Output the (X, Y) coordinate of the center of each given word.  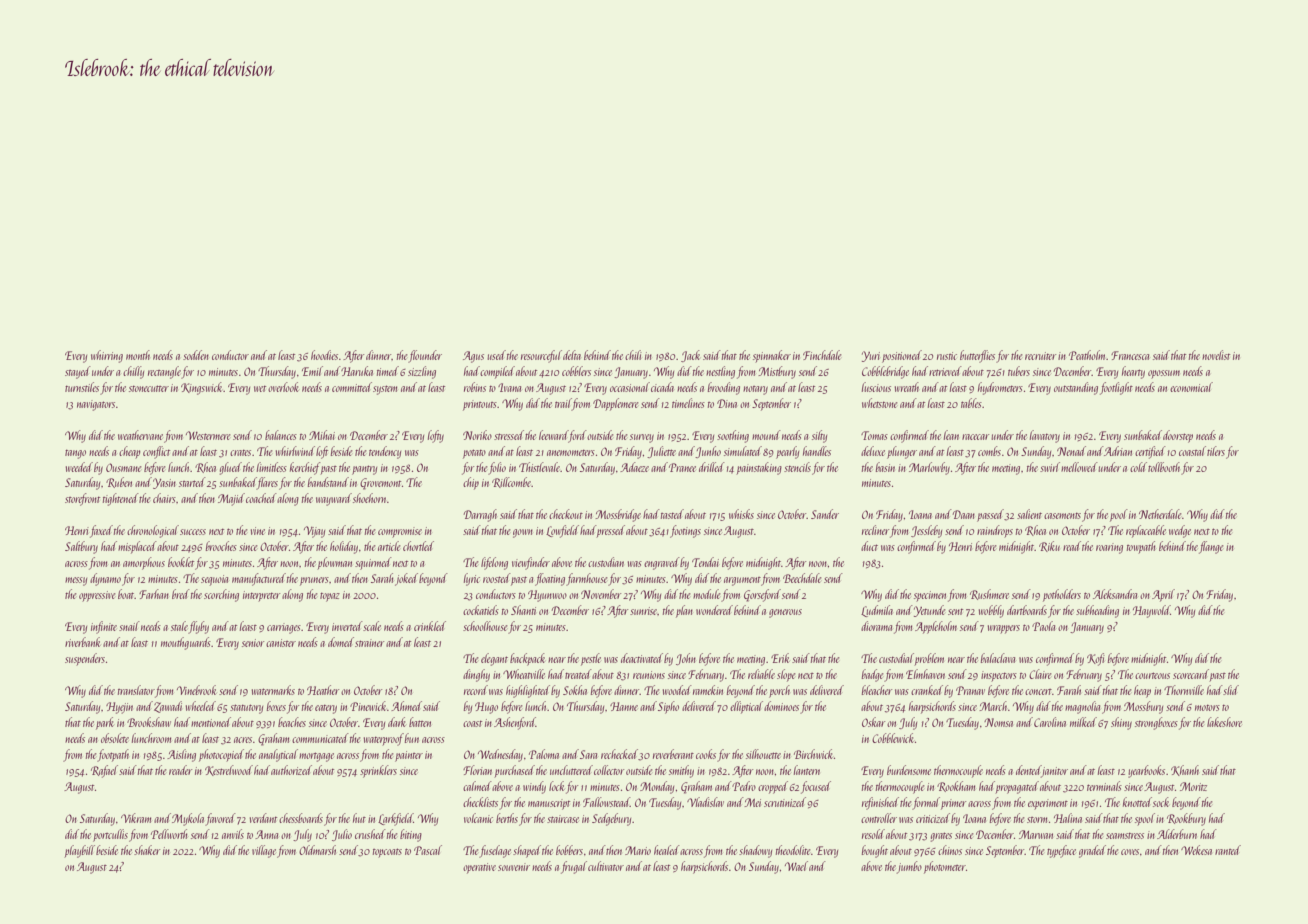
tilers (1216, 451)
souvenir (514, 867)
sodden (196, 355)
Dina (727, 403)
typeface (1061, 851)
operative (479, 868)
